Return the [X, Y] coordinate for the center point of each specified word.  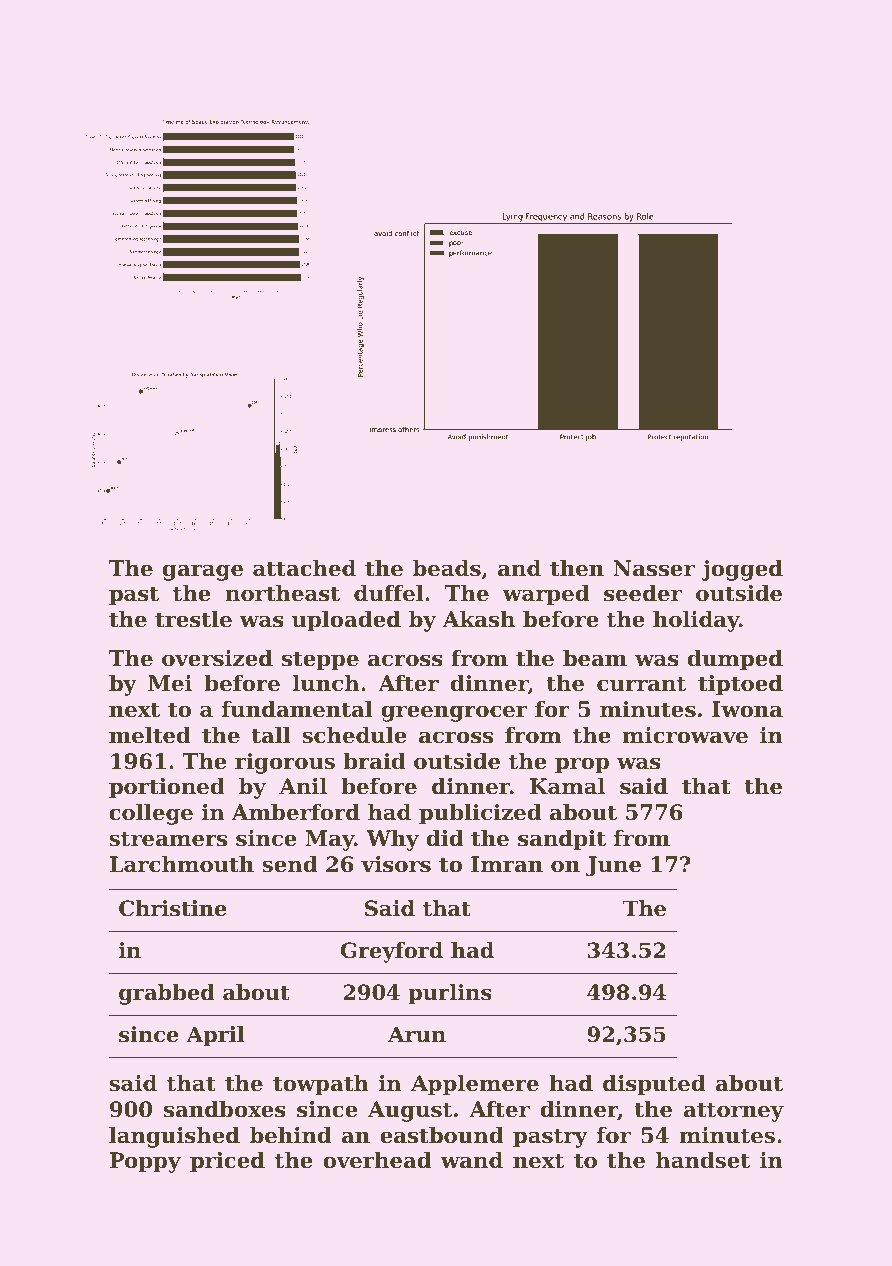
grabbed [167, 994]
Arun [417, 1034]
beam [595, 658]
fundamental [297, 709]
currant [641, 684]
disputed [654, 1085]
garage [203, 572]
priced [227, 1162]
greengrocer [454, 713]
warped [546, 595]
